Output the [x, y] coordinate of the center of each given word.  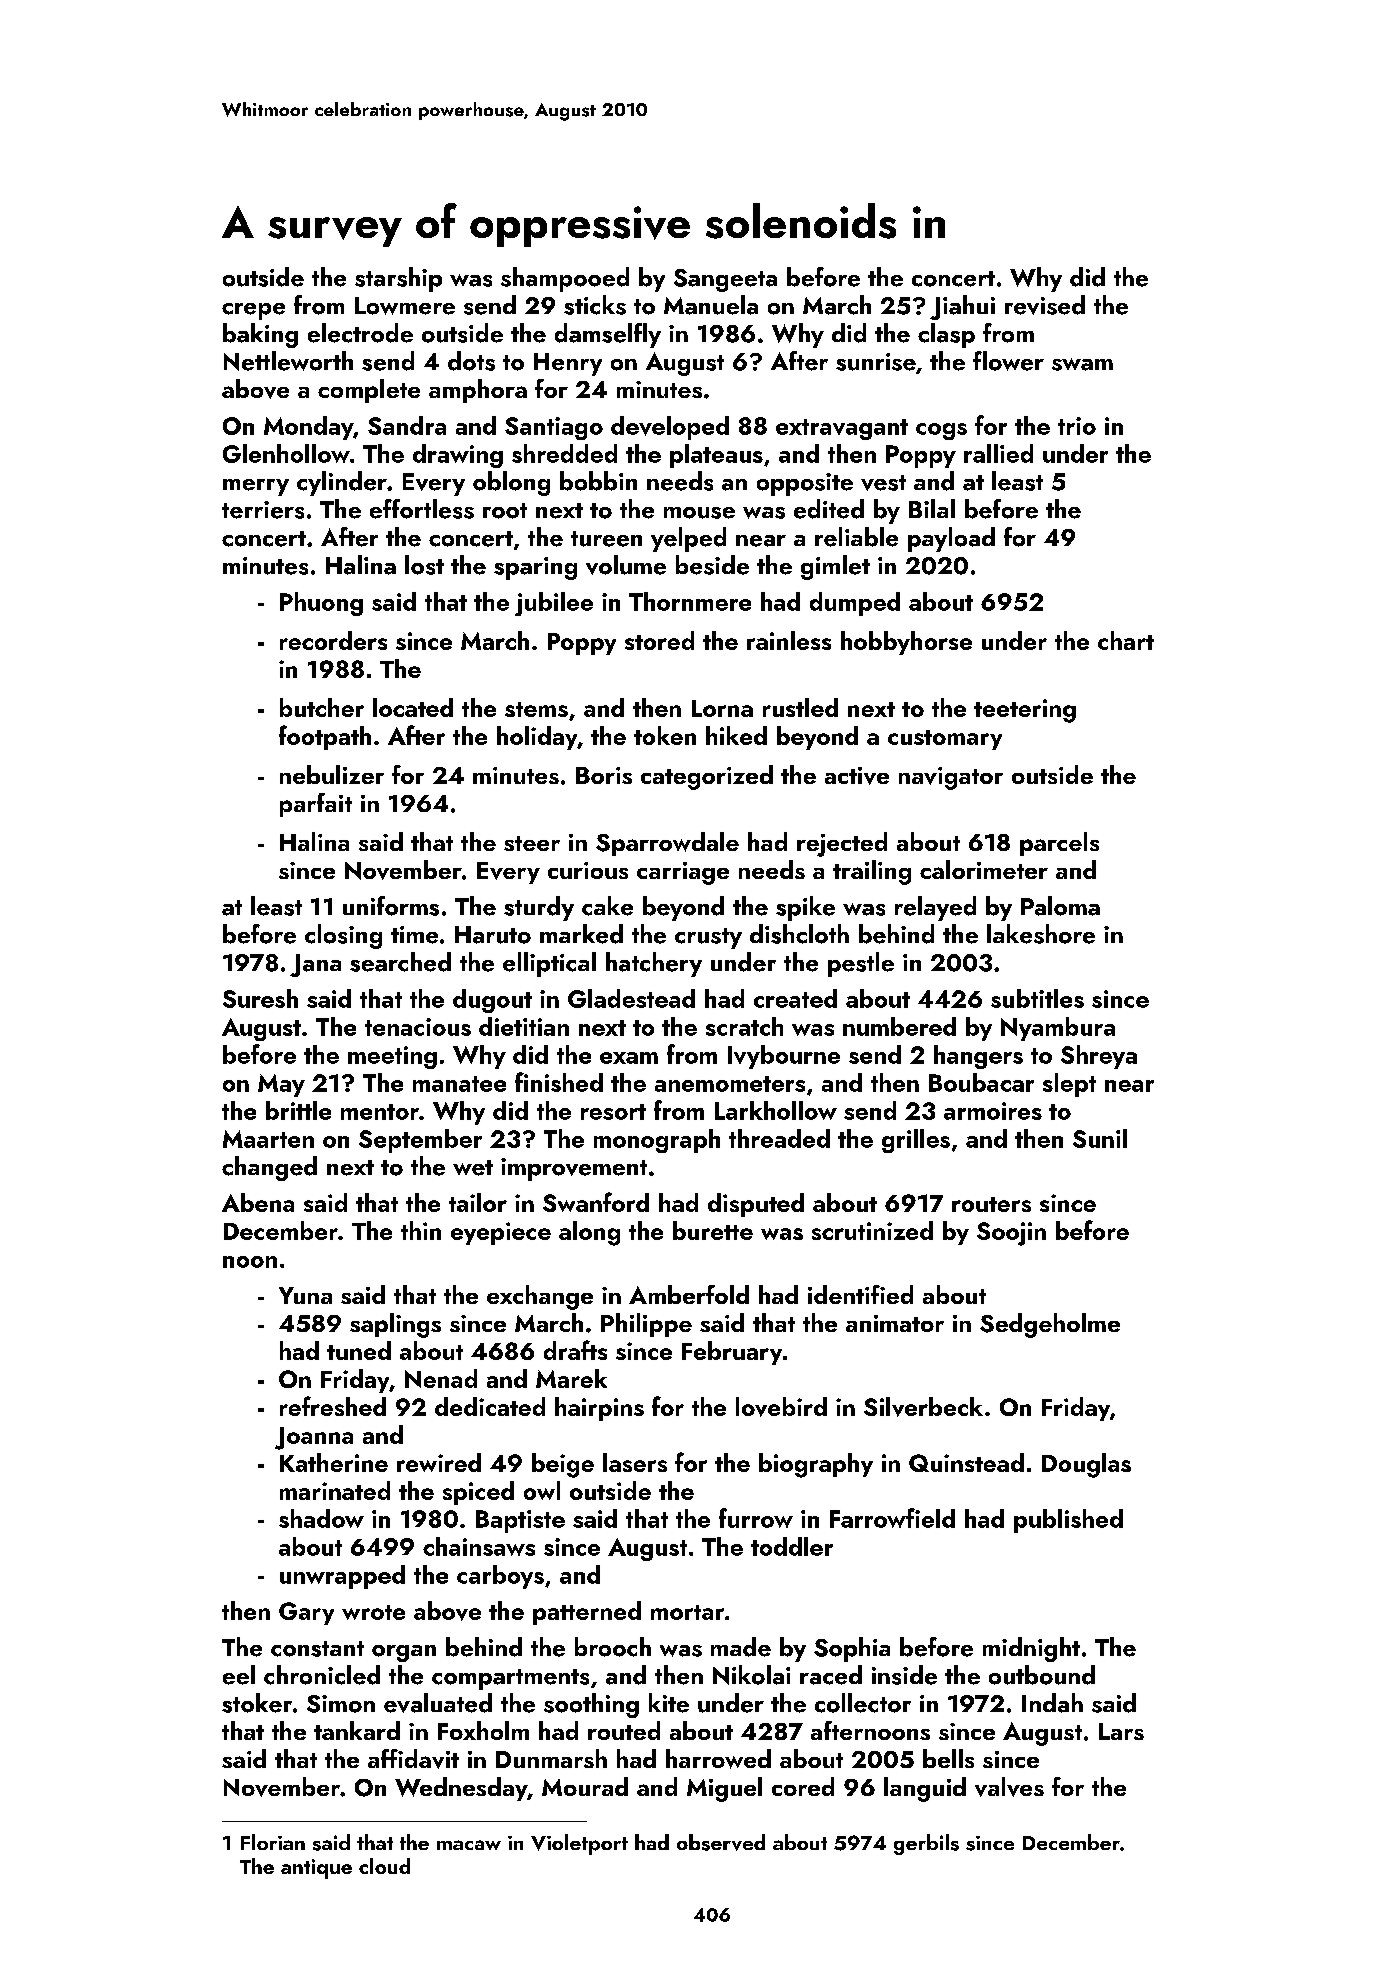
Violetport [579, 1844]
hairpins [599, 1409]
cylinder [342, 483]
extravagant [842, 429]
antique [316, 1869]
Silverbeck [923, 1407]
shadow [321, 1518]
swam [1082, 364]
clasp [946, 335]
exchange [540, 1297]
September [420, 1141]
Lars [1121, 1731]
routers [991, 1204]
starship [398, 279]
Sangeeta [725, 280]
